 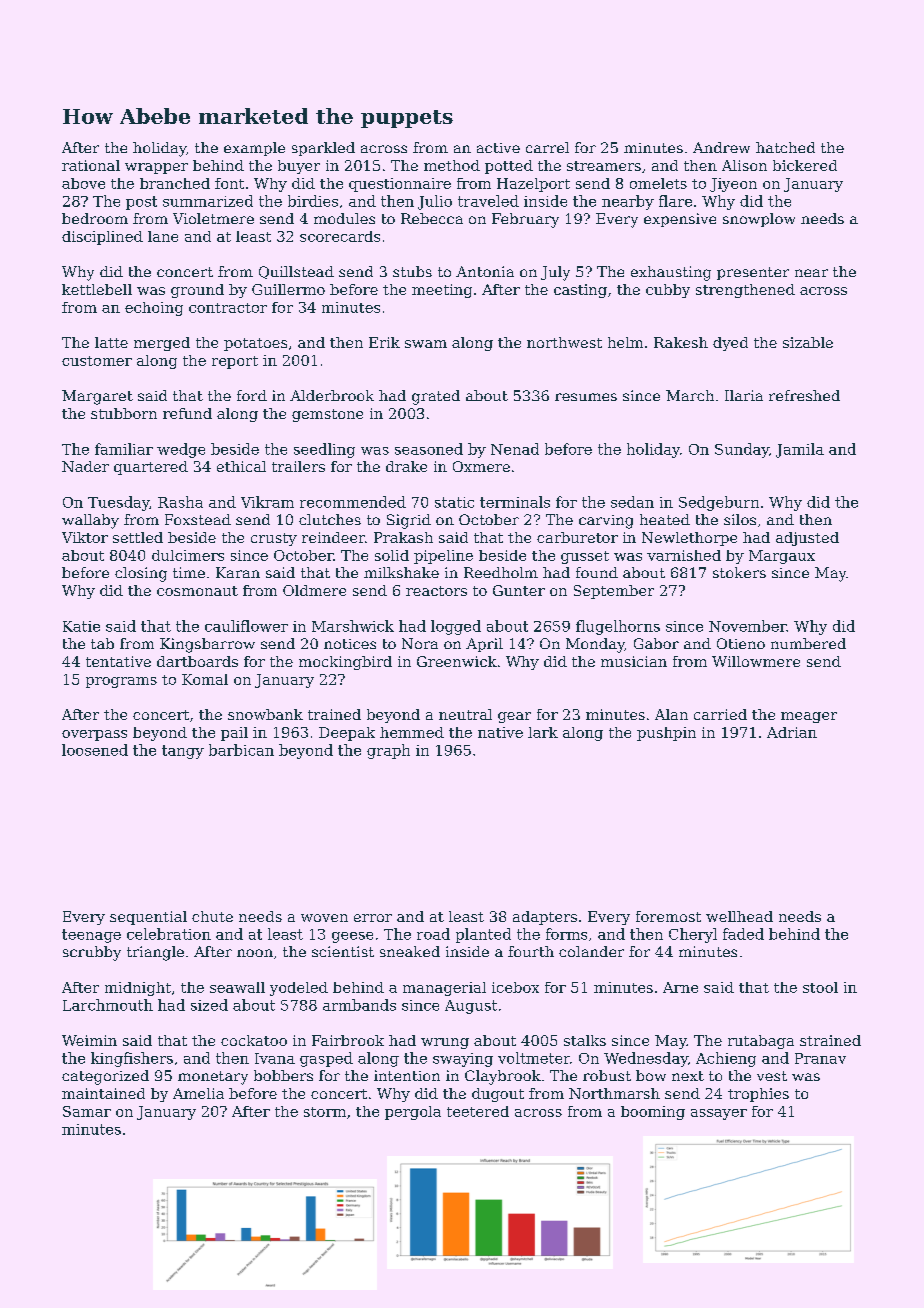 What do you see at coordinates (265, 714) in the page?
I see `snowbank` at bounding box center [265, 714].
